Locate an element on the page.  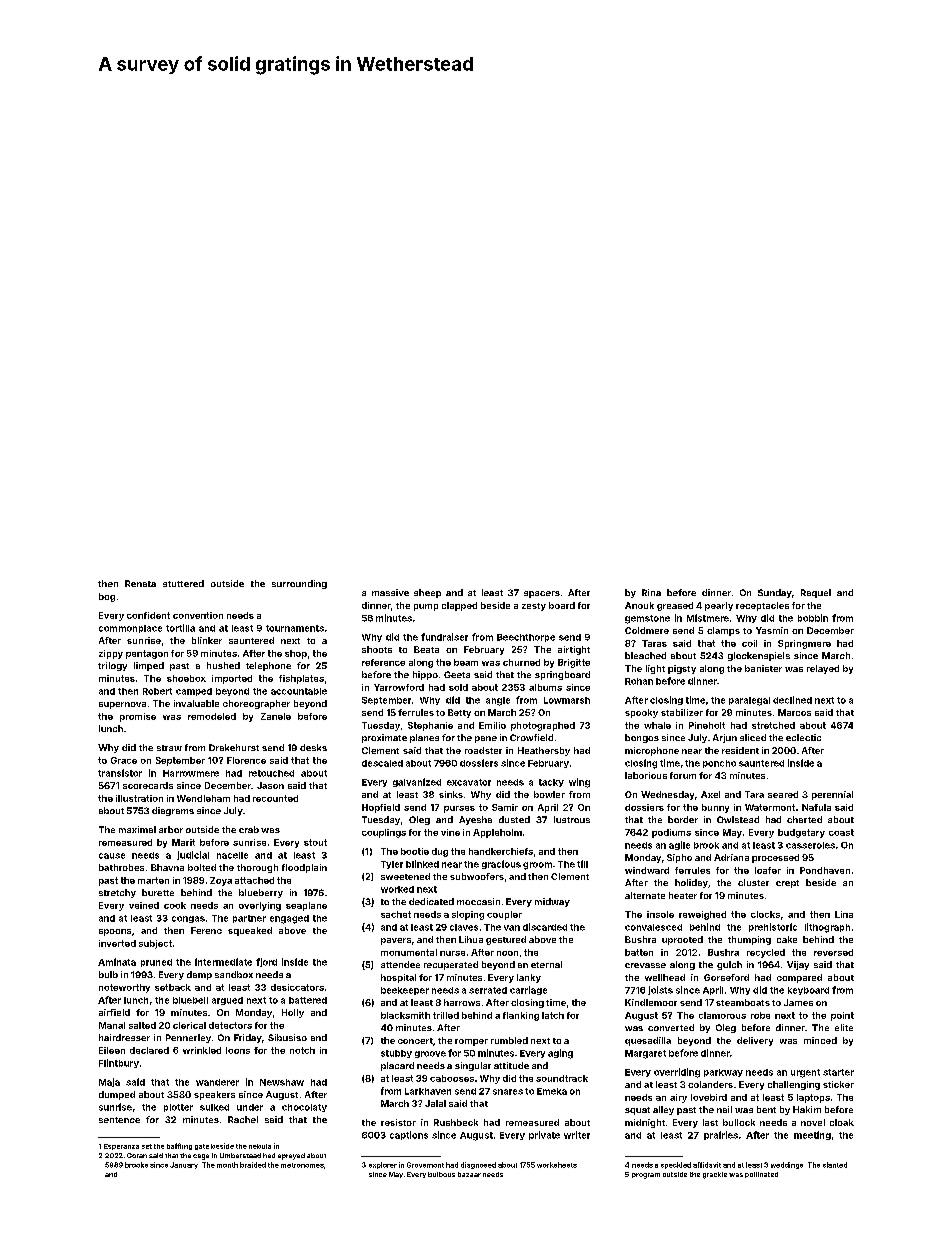
Rina is located at coordinates (651, 592).
